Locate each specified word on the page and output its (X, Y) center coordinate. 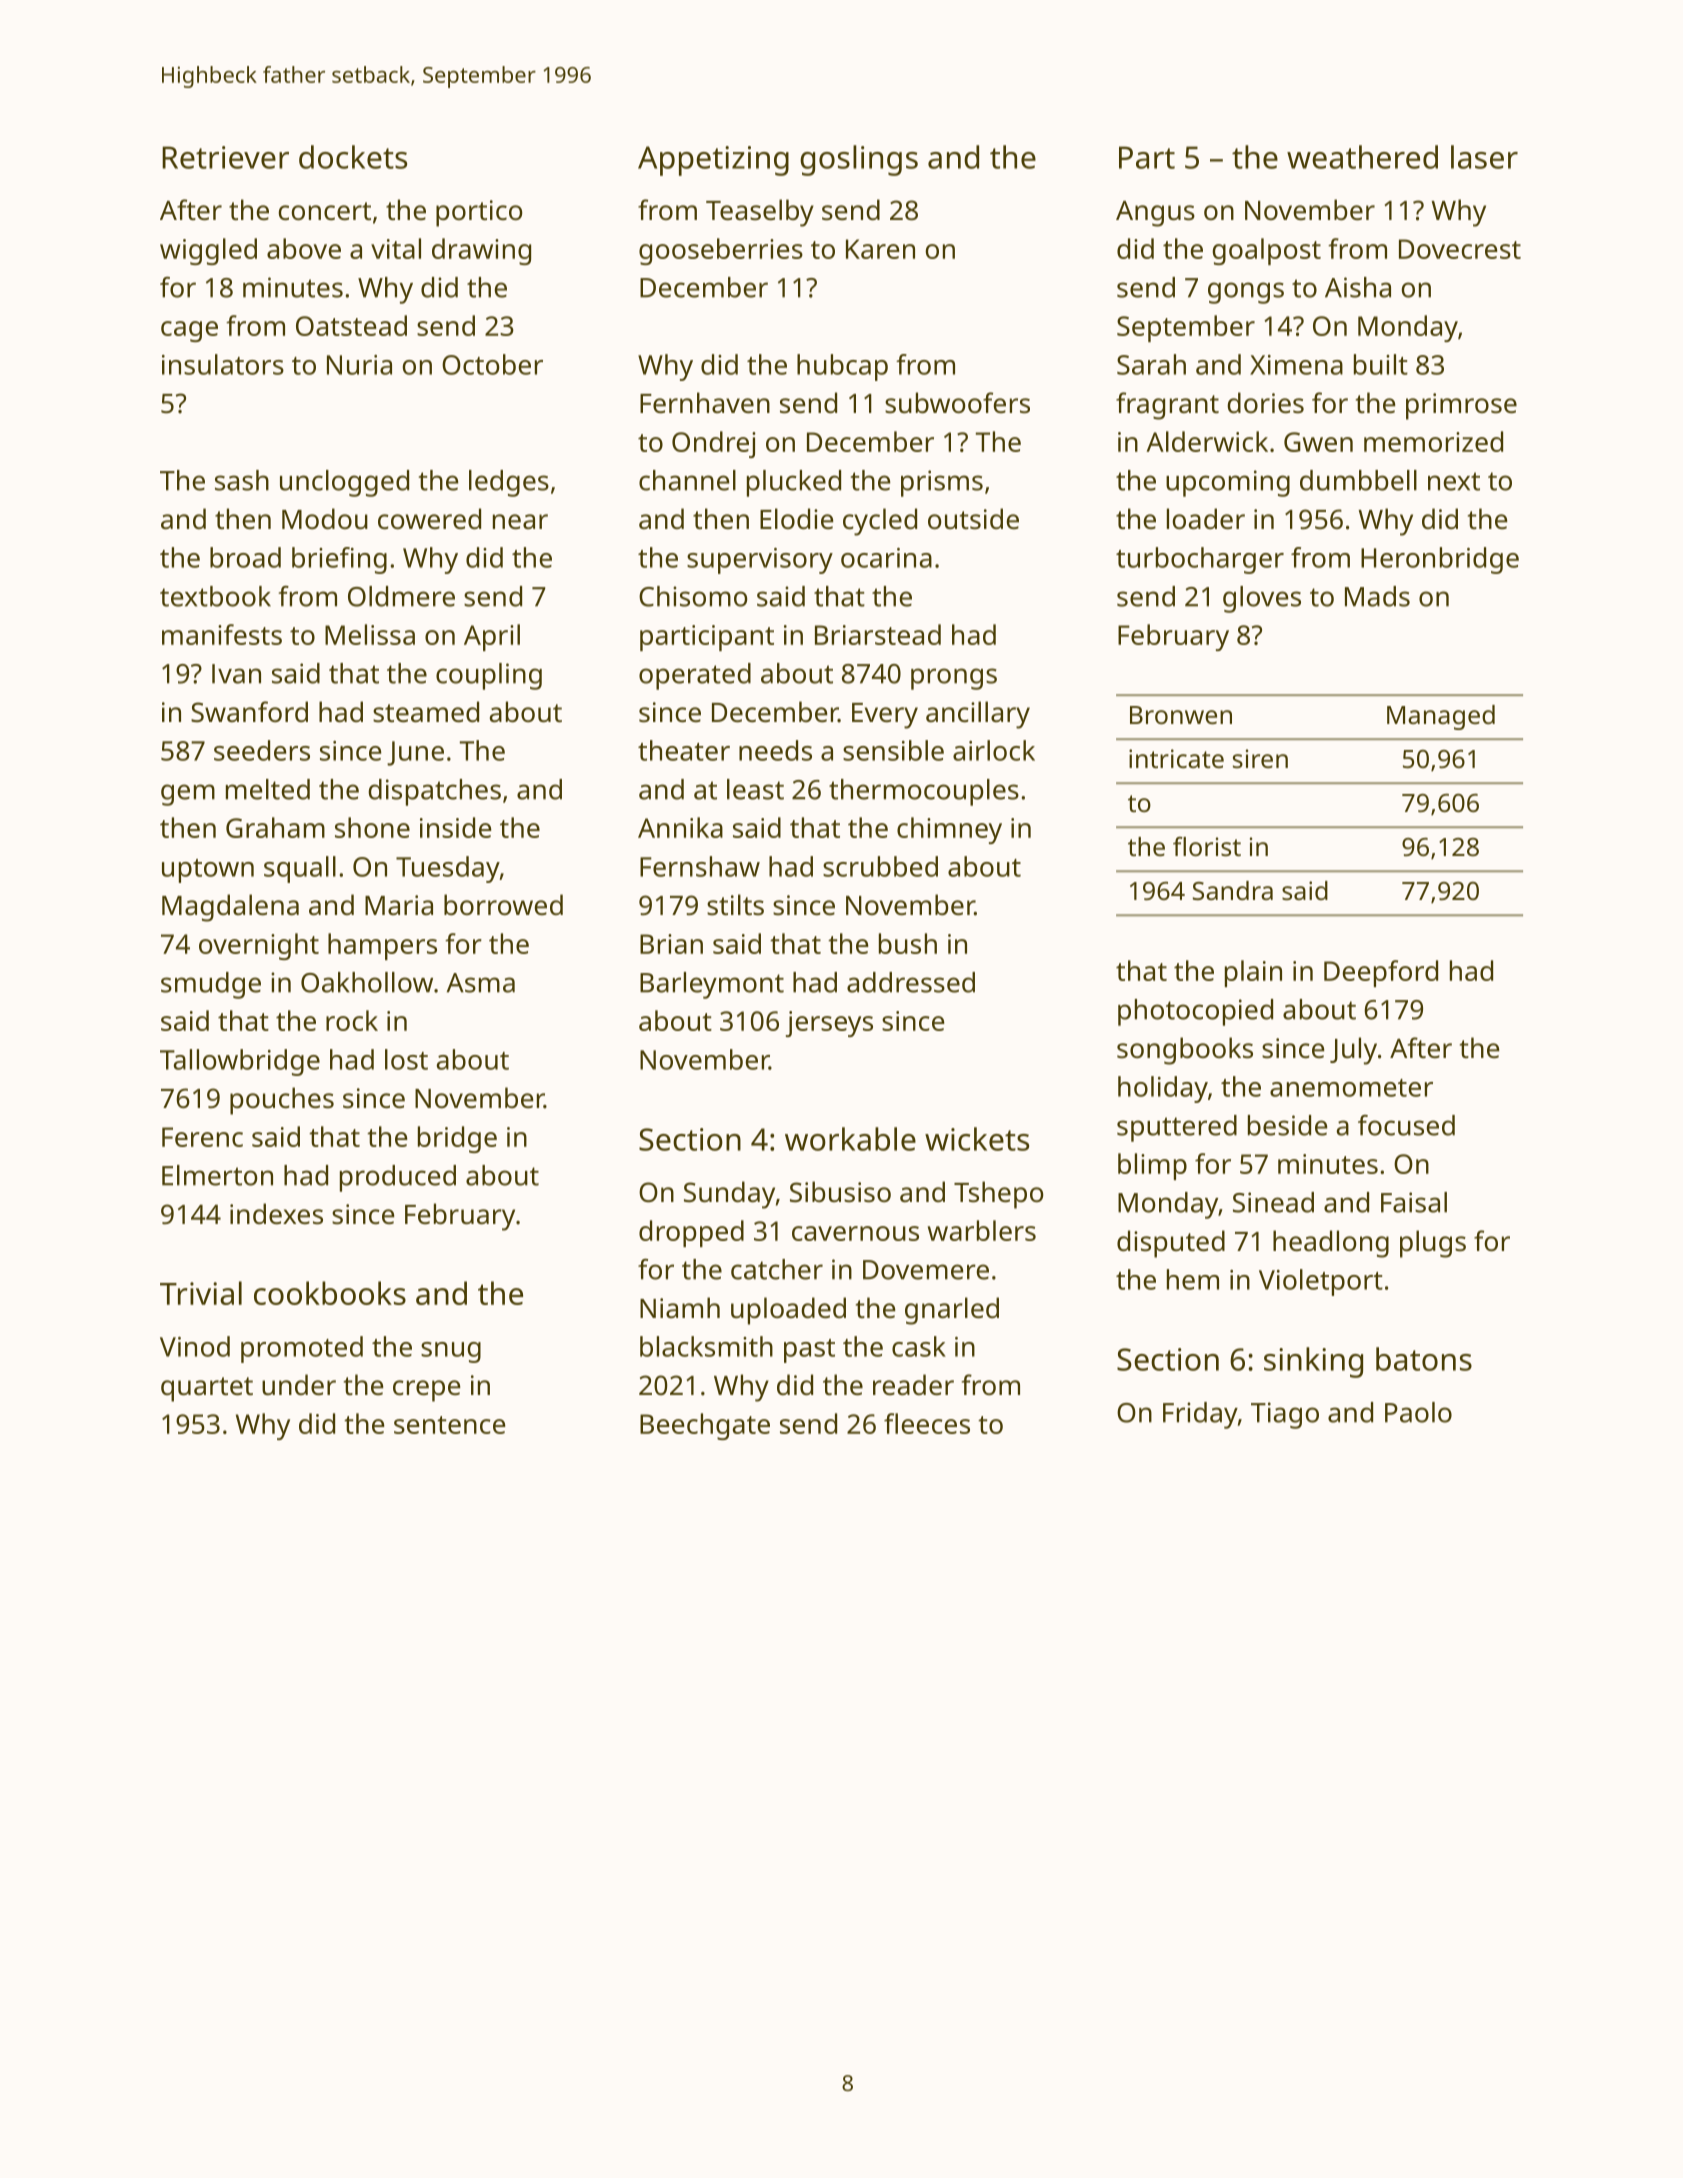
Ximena (1296, 365)
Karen (880, 249)
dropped (691, 1233)
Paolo (1418, 1412)
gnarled (952, 1311)
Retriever (225, 157)
